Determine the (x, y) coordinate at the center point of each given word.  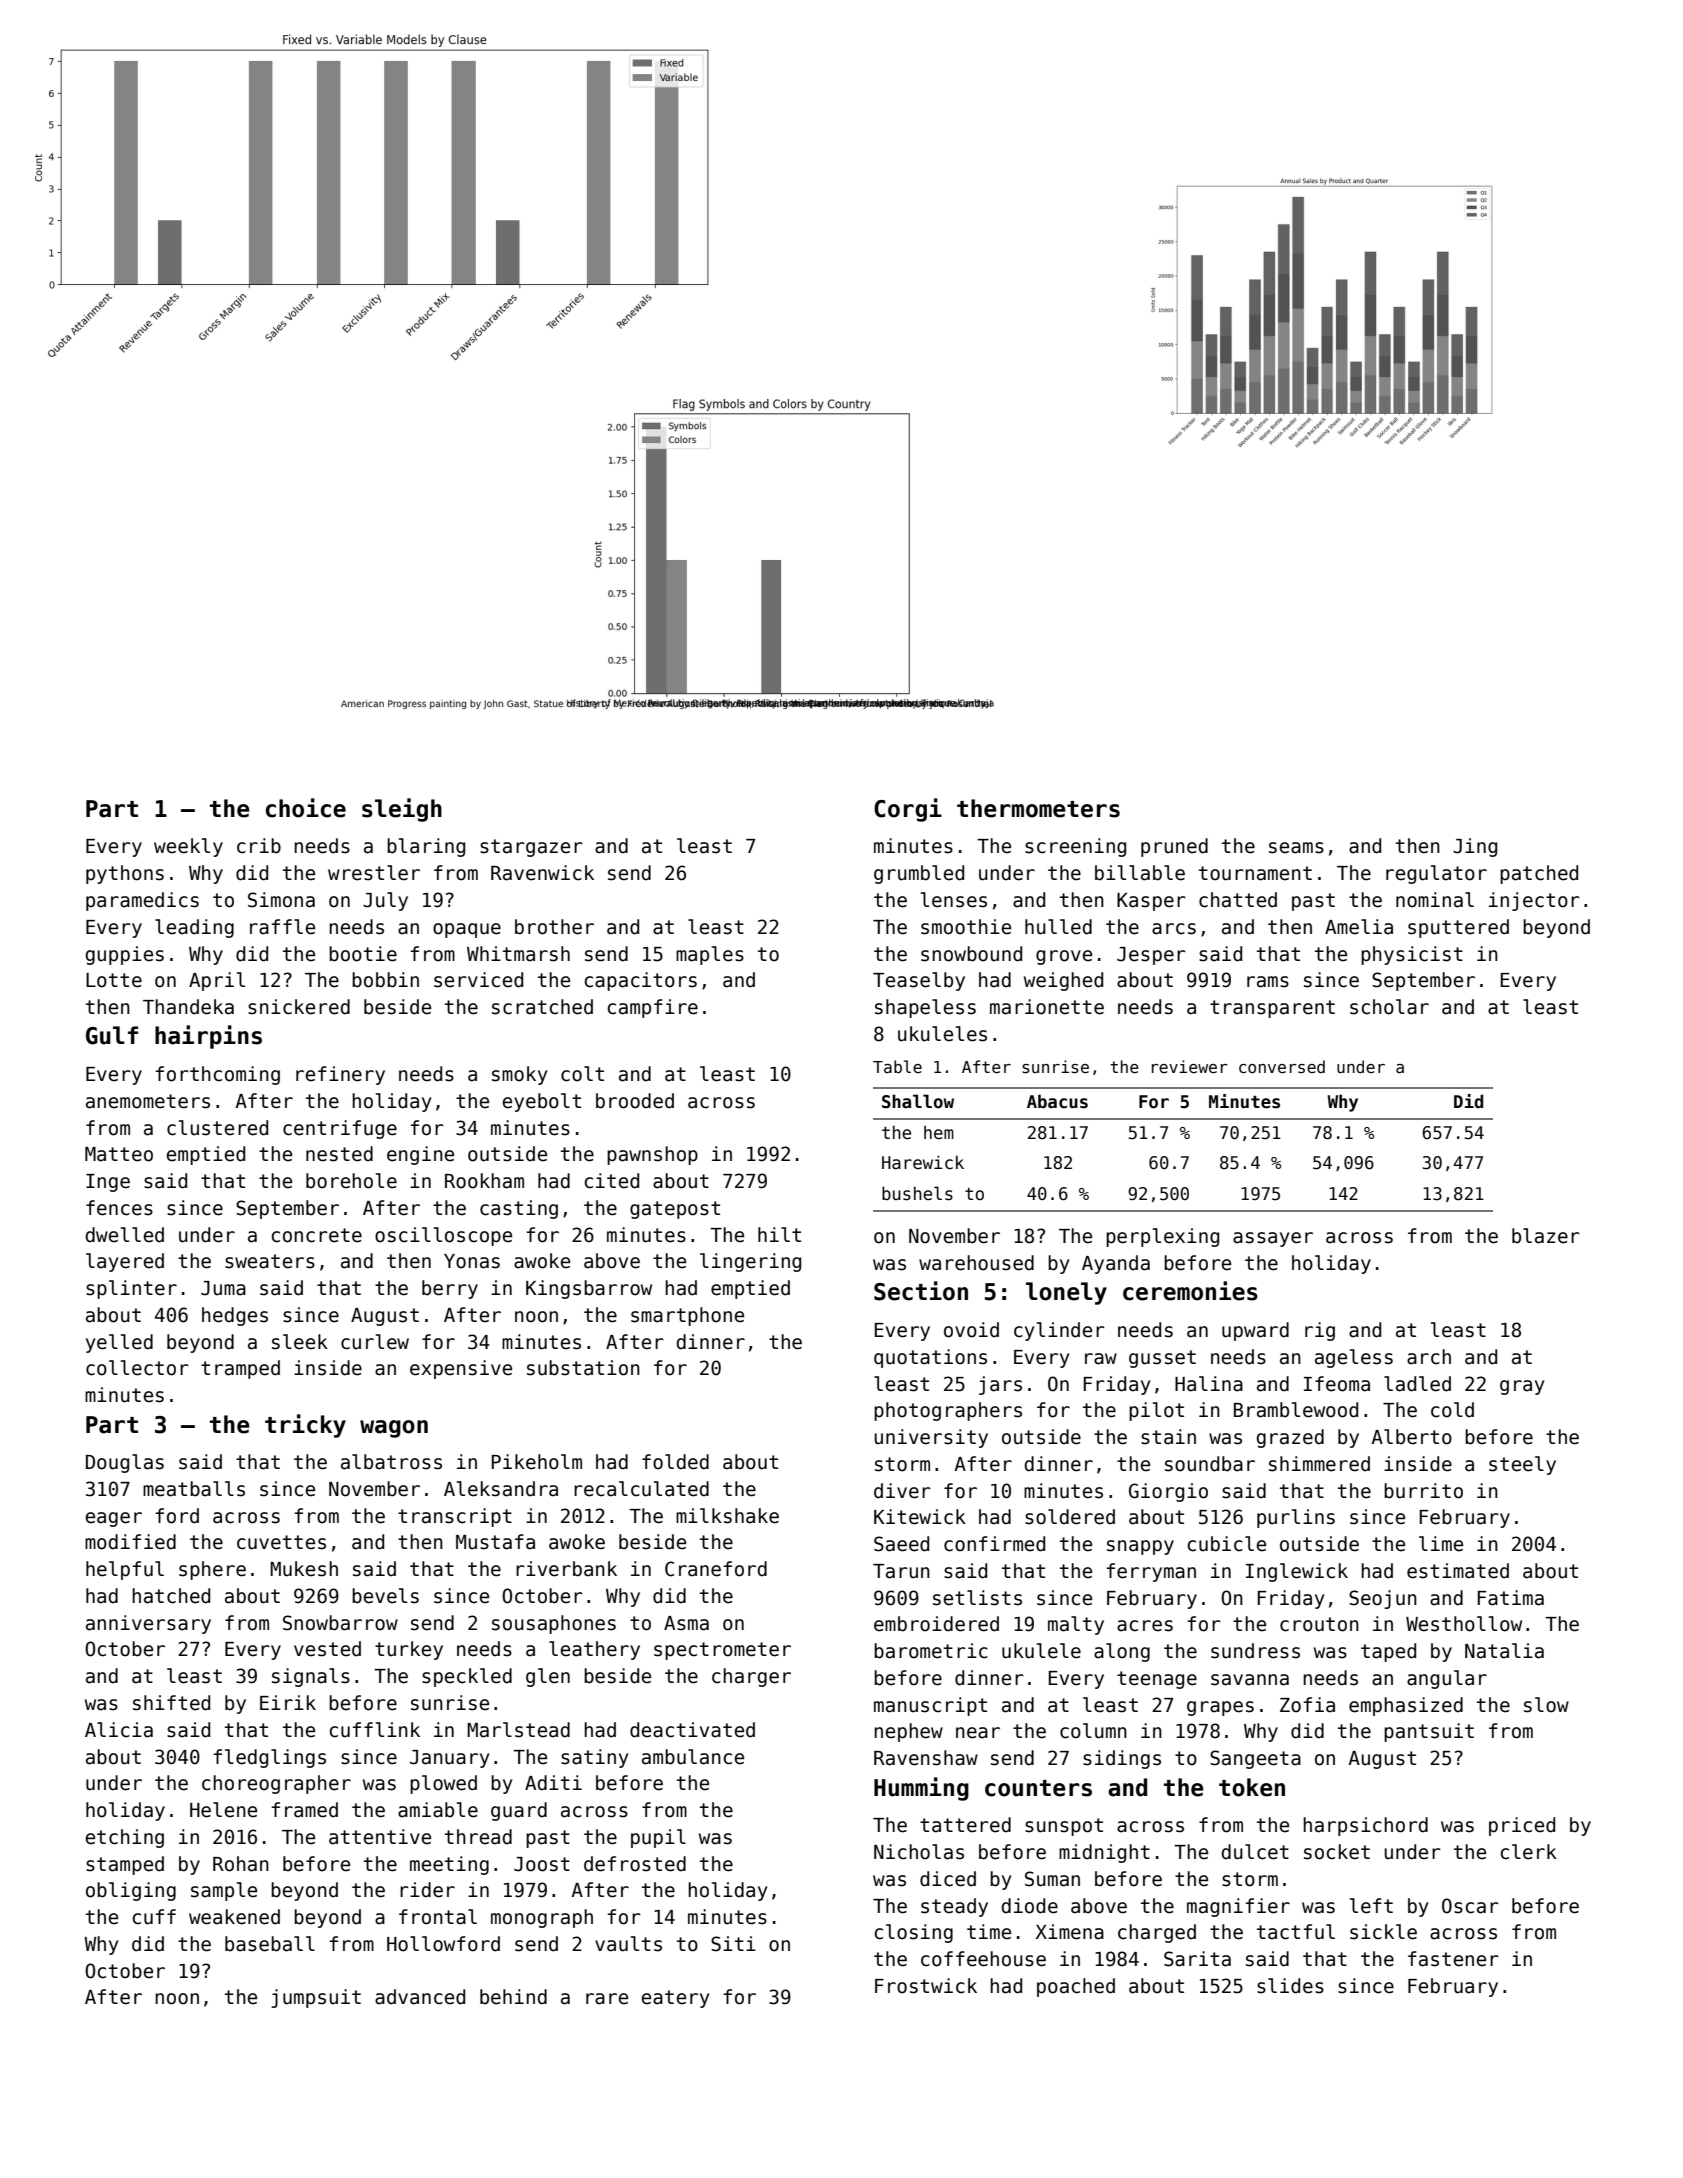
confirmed (994, 1544)
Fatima (1511, 1598)
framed (305, 1810)
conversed (1282, 1067)
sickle (1383, 1932)
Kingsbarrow (589, 1289)
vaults (628, 1944)
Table (897, 1066)
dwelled (124, 1235)
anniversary (148, 1624)
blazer (1546, 1236)
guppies (124, 955)
